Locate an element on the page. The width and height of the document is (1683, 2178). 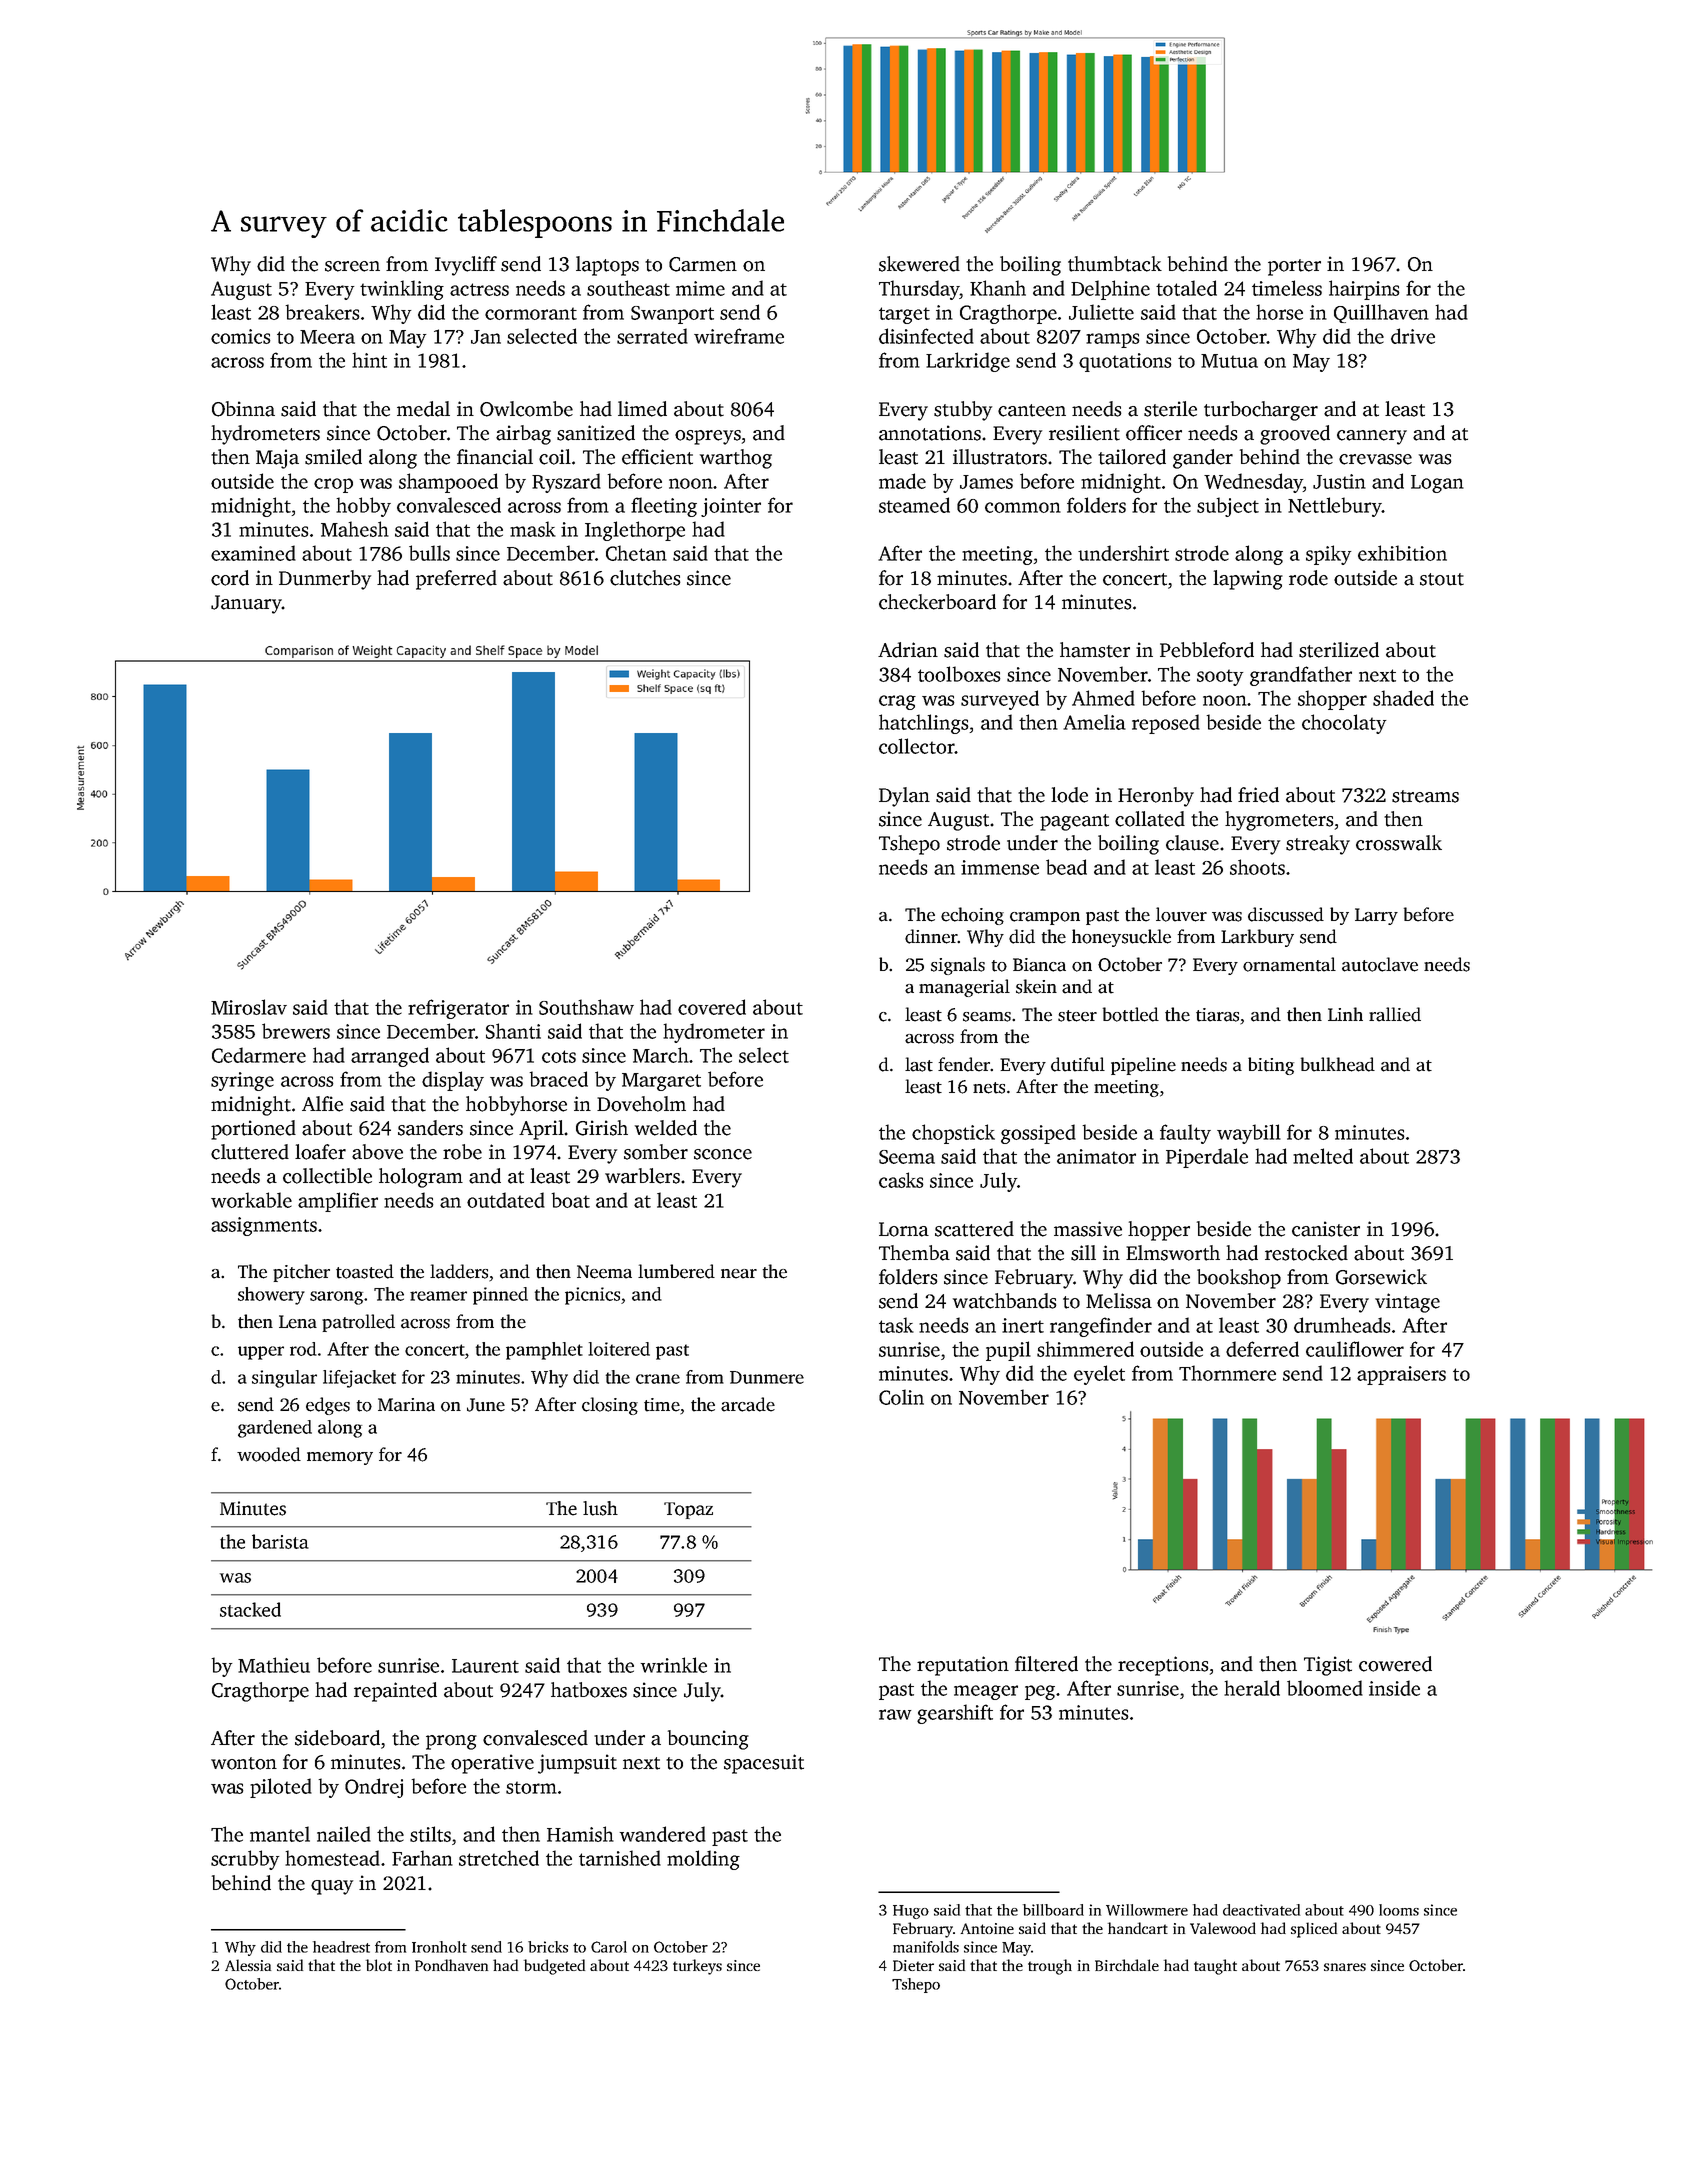
inert is located at coordinates (1023, 1325).
